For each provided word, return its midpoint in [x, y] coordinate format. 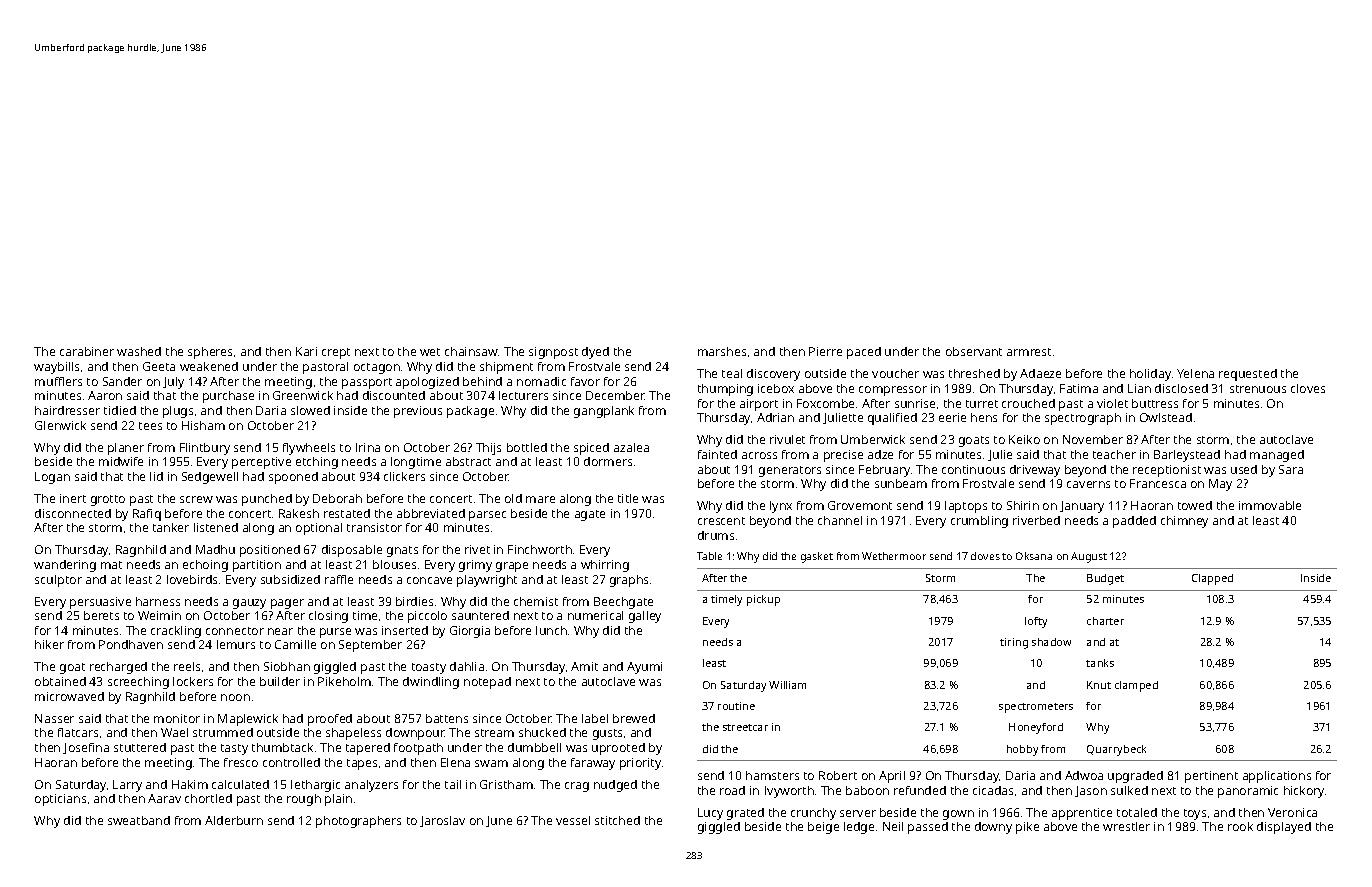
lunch [551, 630]
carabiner [87, 351]
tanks [1100, 663]
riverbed [1036, 520]
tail [453, 784]
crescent [721, 521]
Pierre [825, 351]
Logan [52, 478]
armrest [1029, 352]
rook [1240, 826]
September [370, 646]
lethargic [315, 786]
